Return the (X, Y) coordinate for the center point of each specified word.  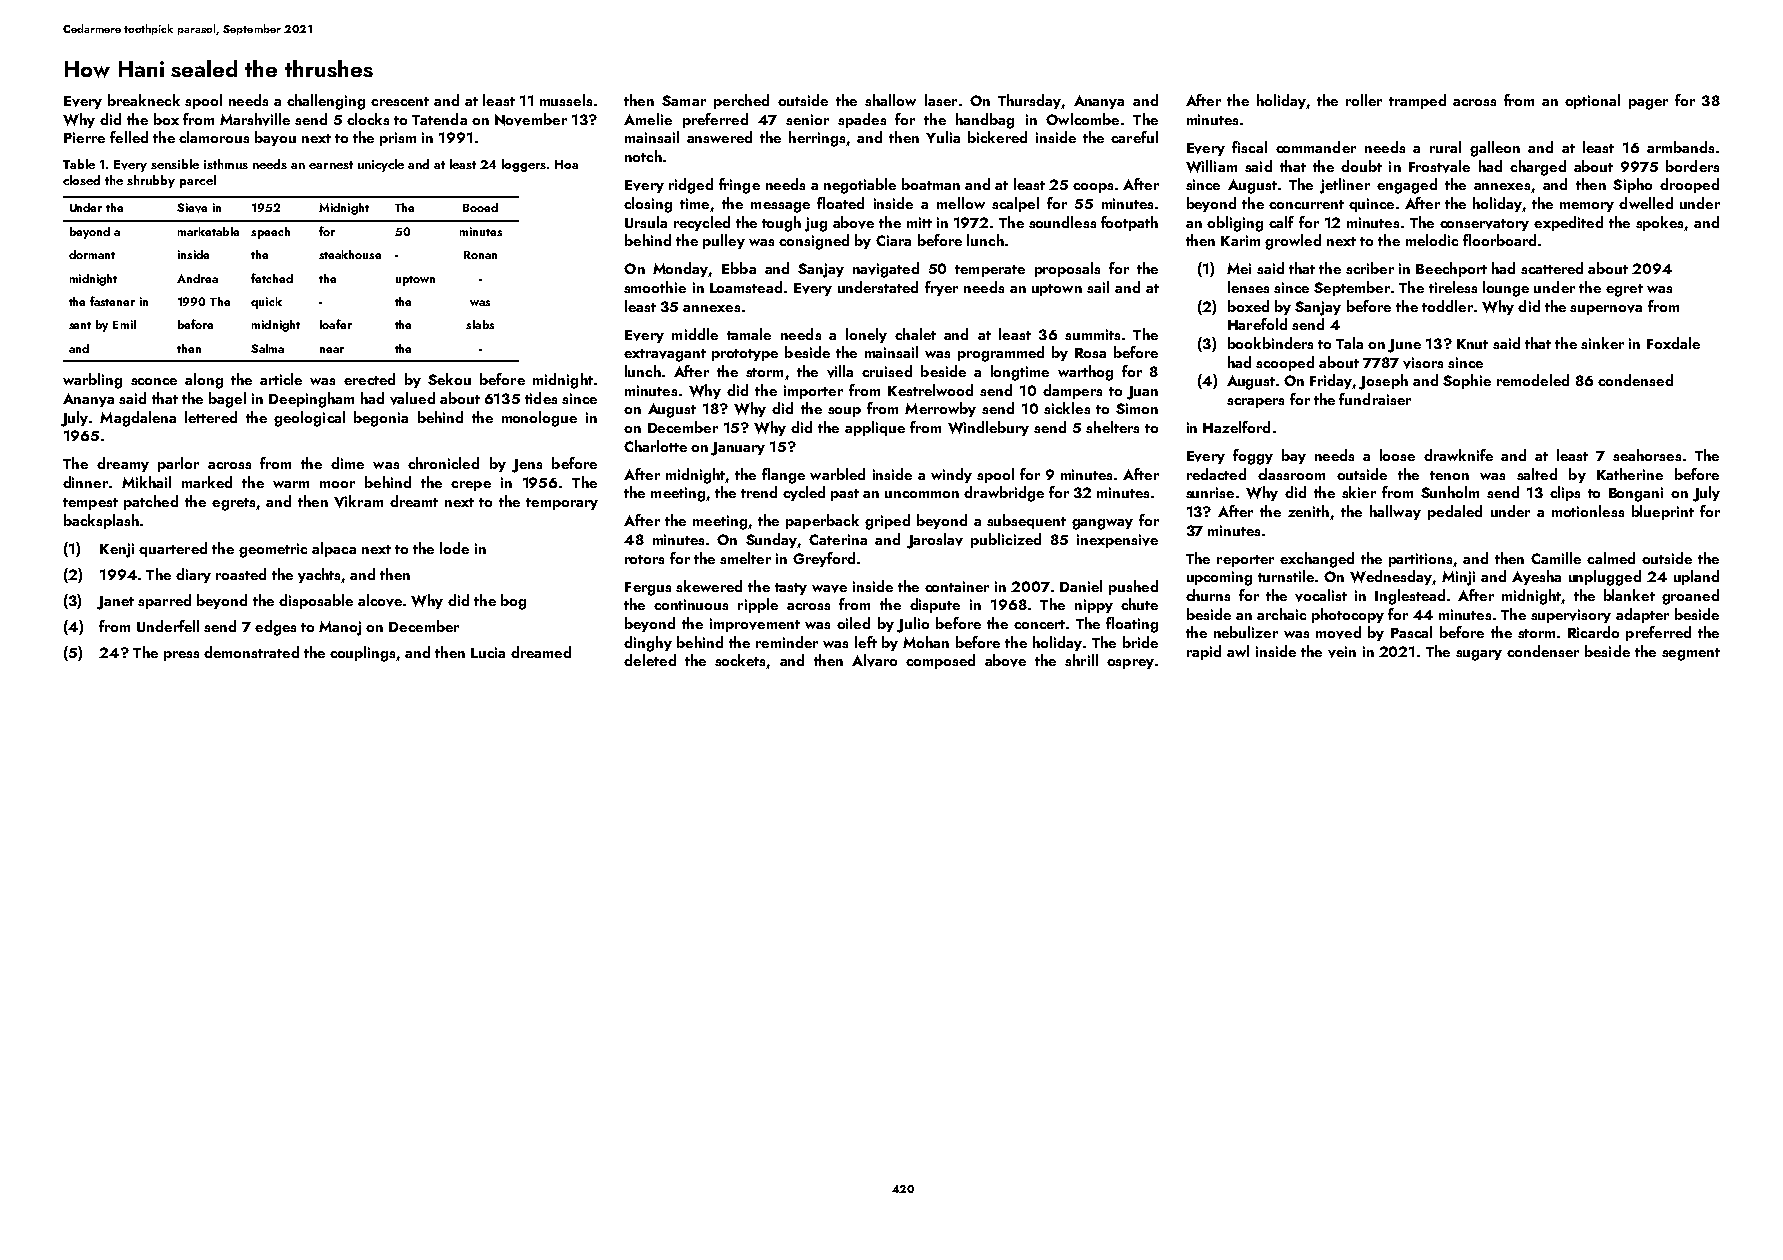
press (181, 656)
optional (1592, 101)
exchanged (1317, 560)
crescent (400, 101)
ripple (758, 605)
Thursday (1030, 101)
